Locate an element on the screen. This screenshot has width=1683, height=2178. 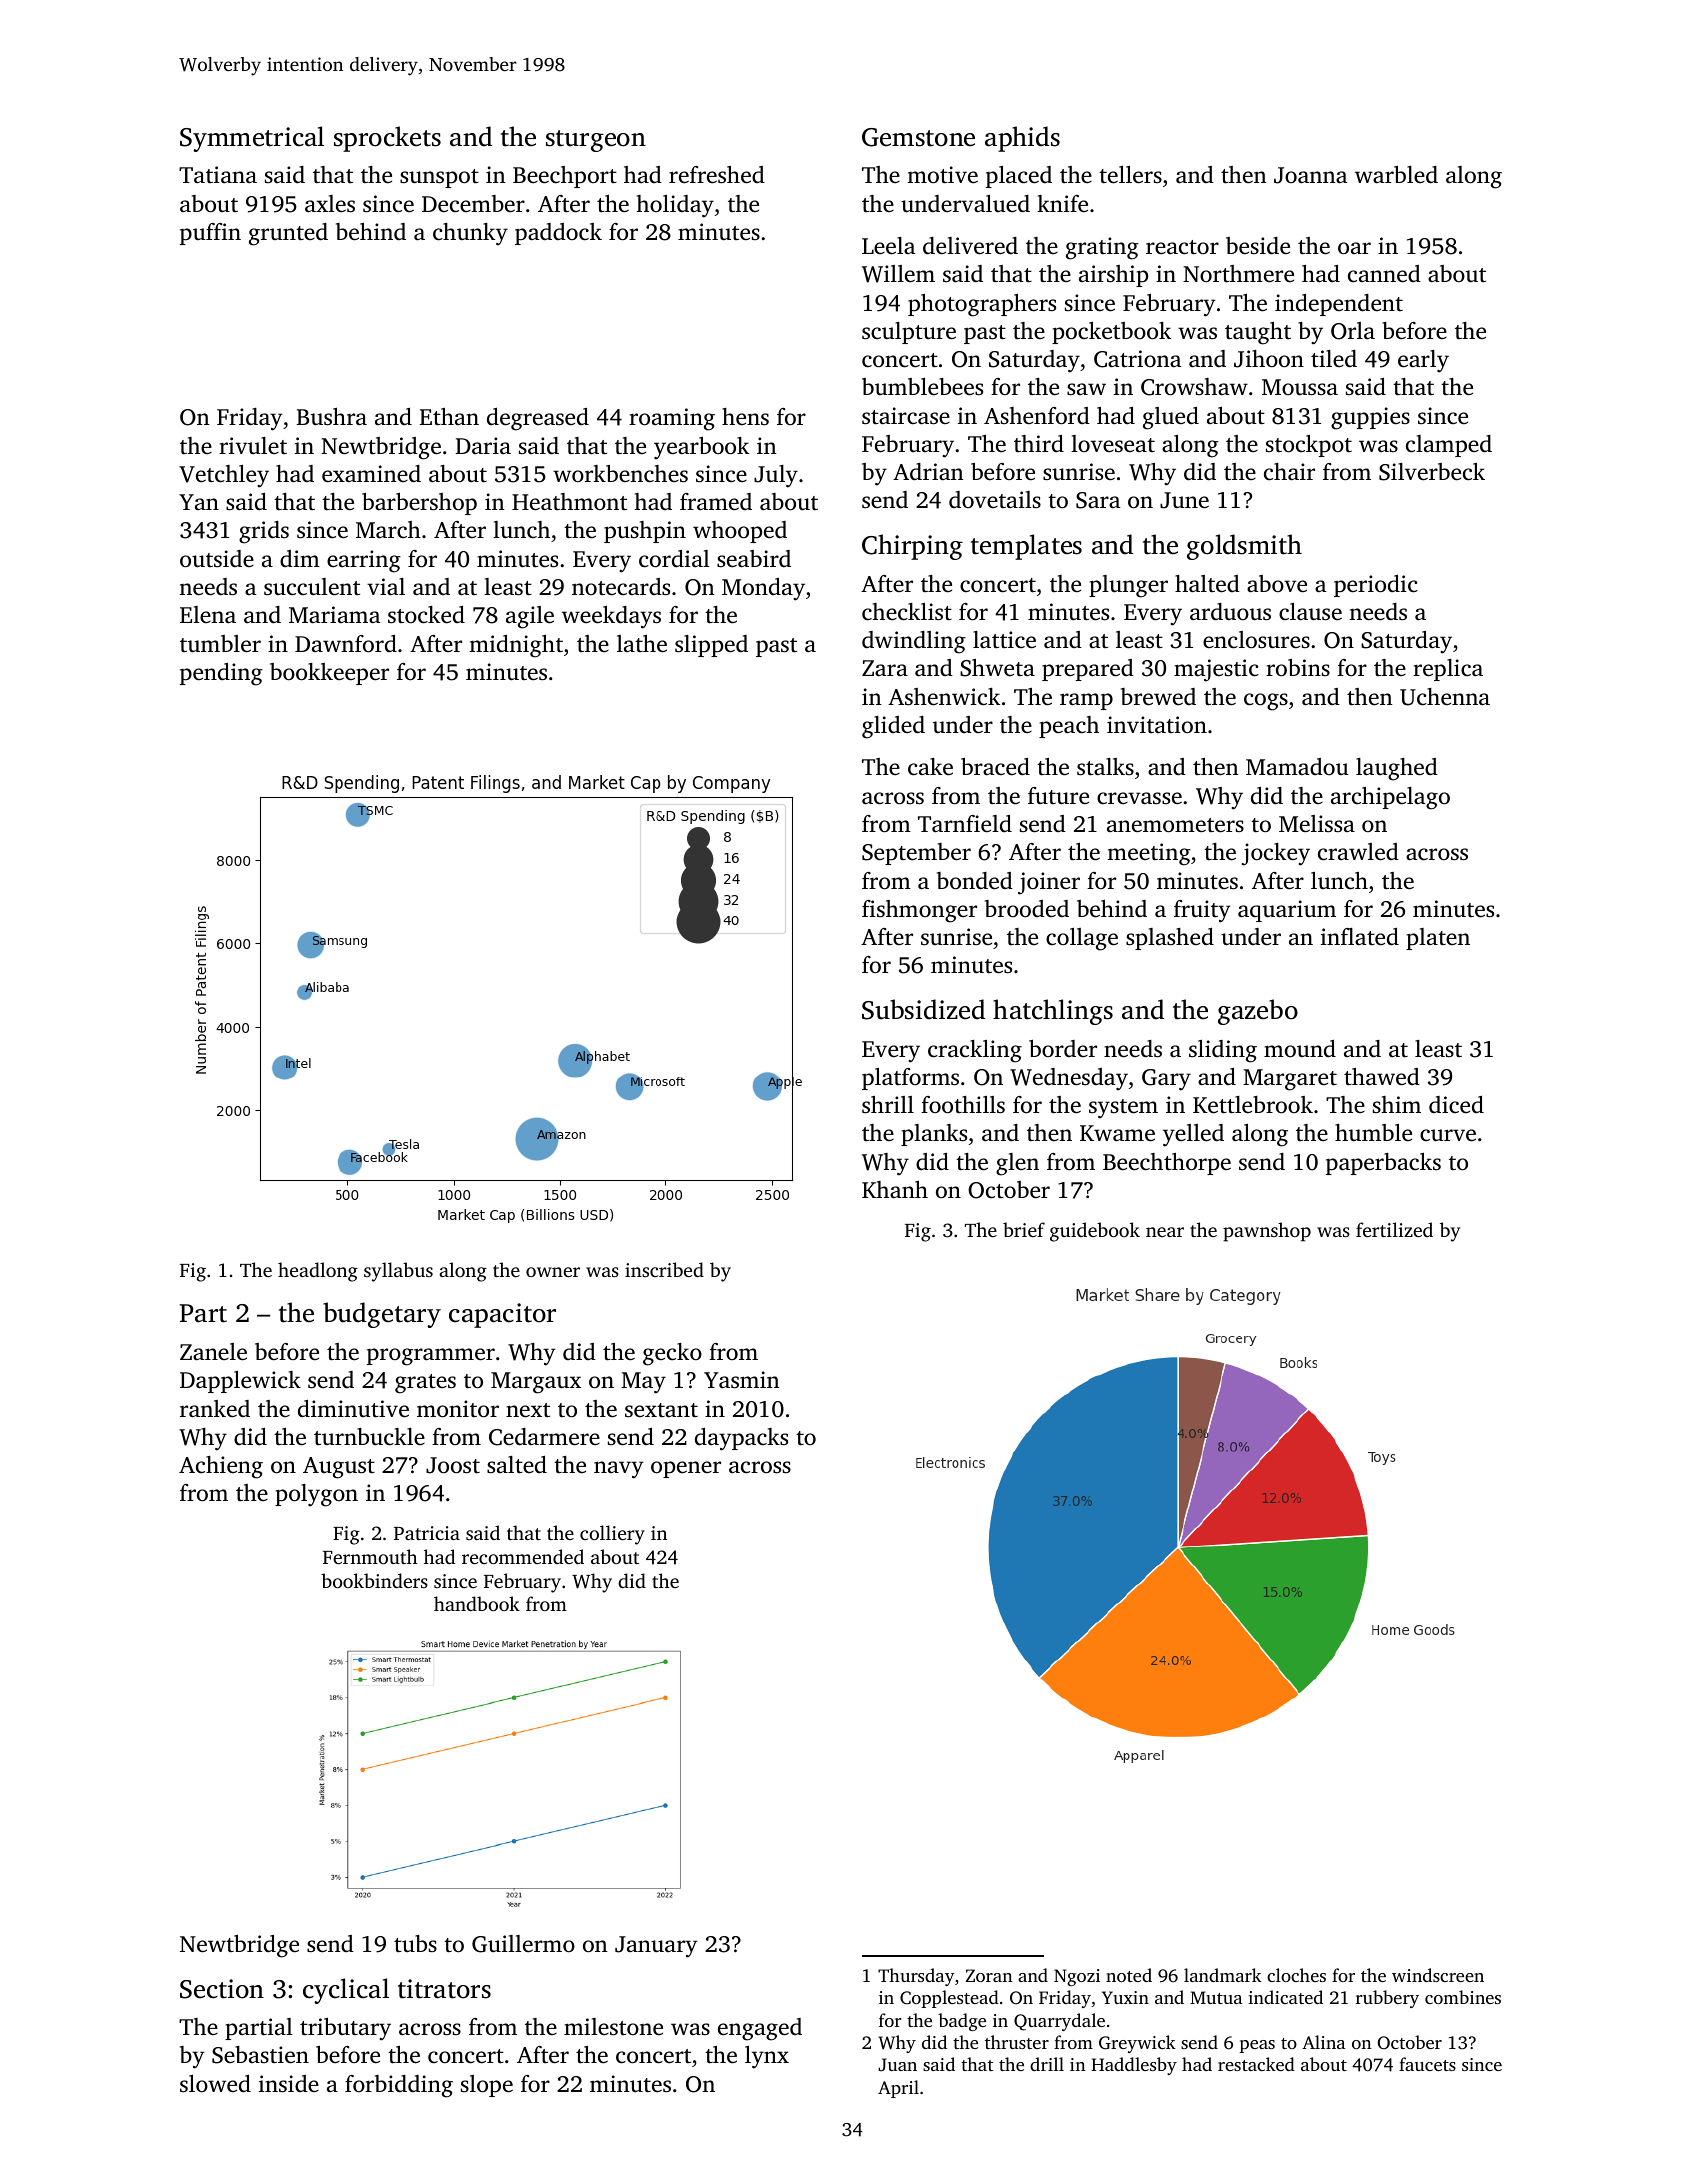
succulent is located at coordinates (312, 587).
